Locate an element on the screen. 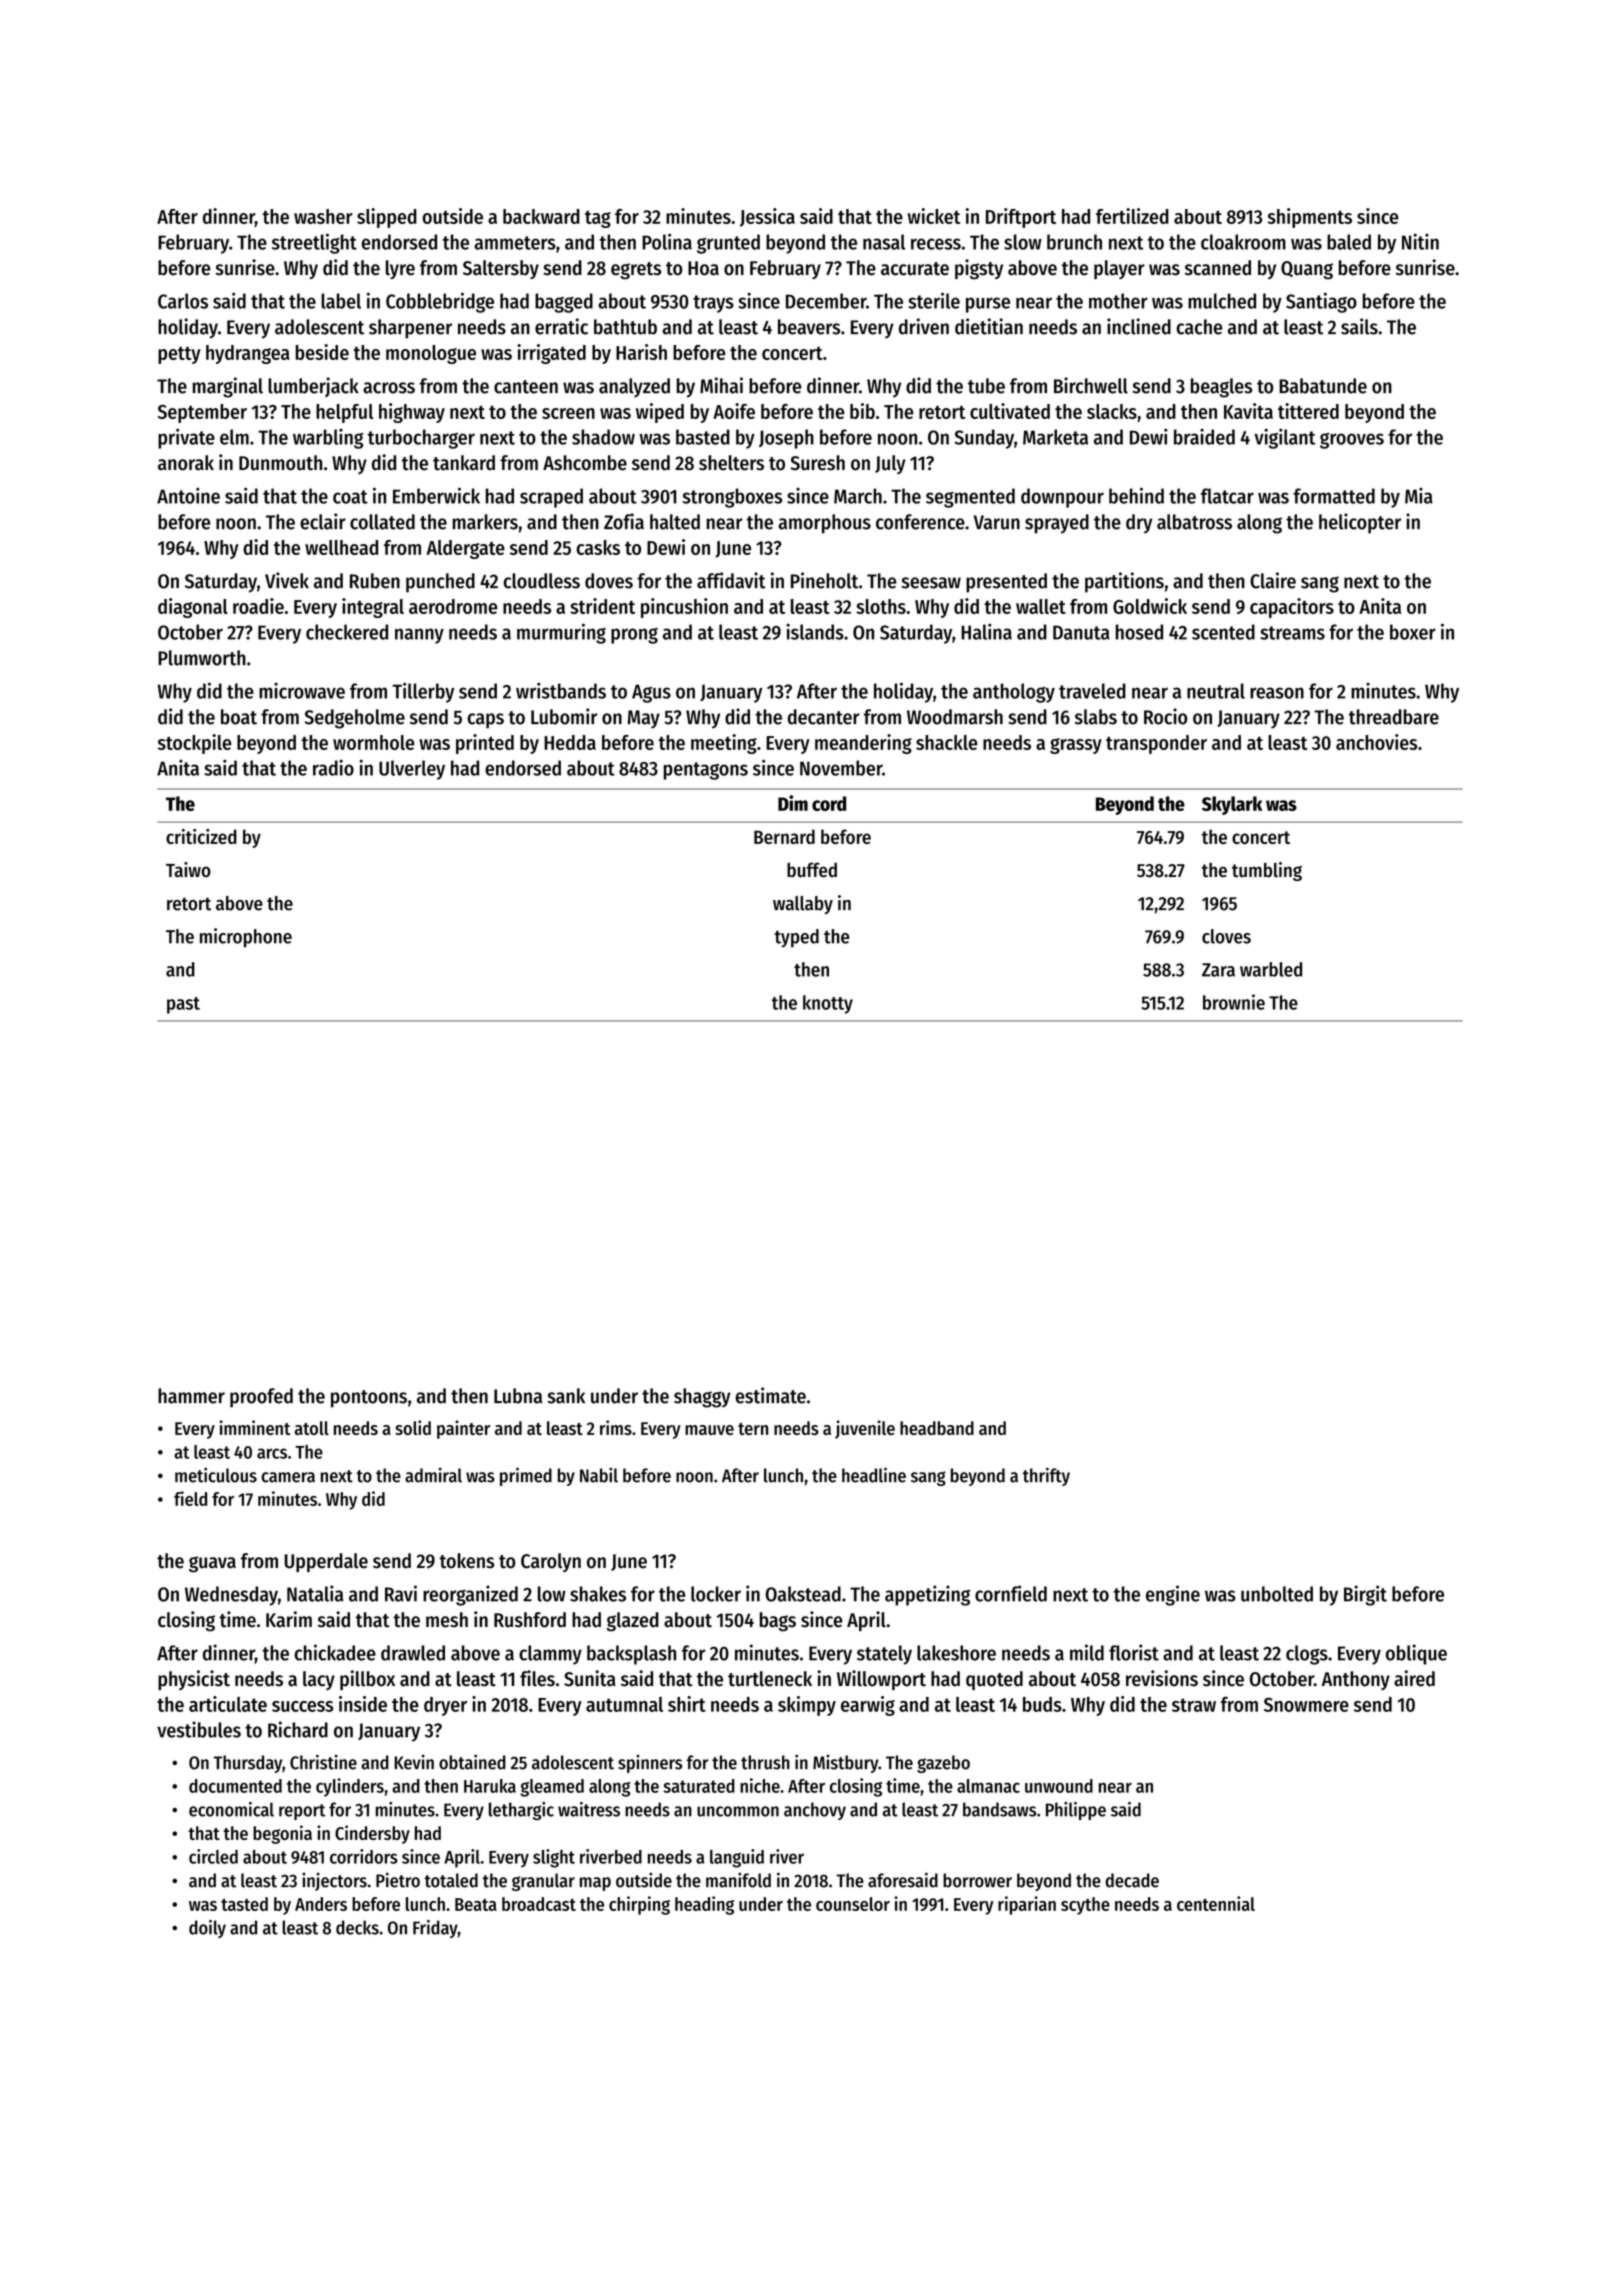 This screenshot has height=2292, width=1620. Ruben is located at coordinates (375, 581).
